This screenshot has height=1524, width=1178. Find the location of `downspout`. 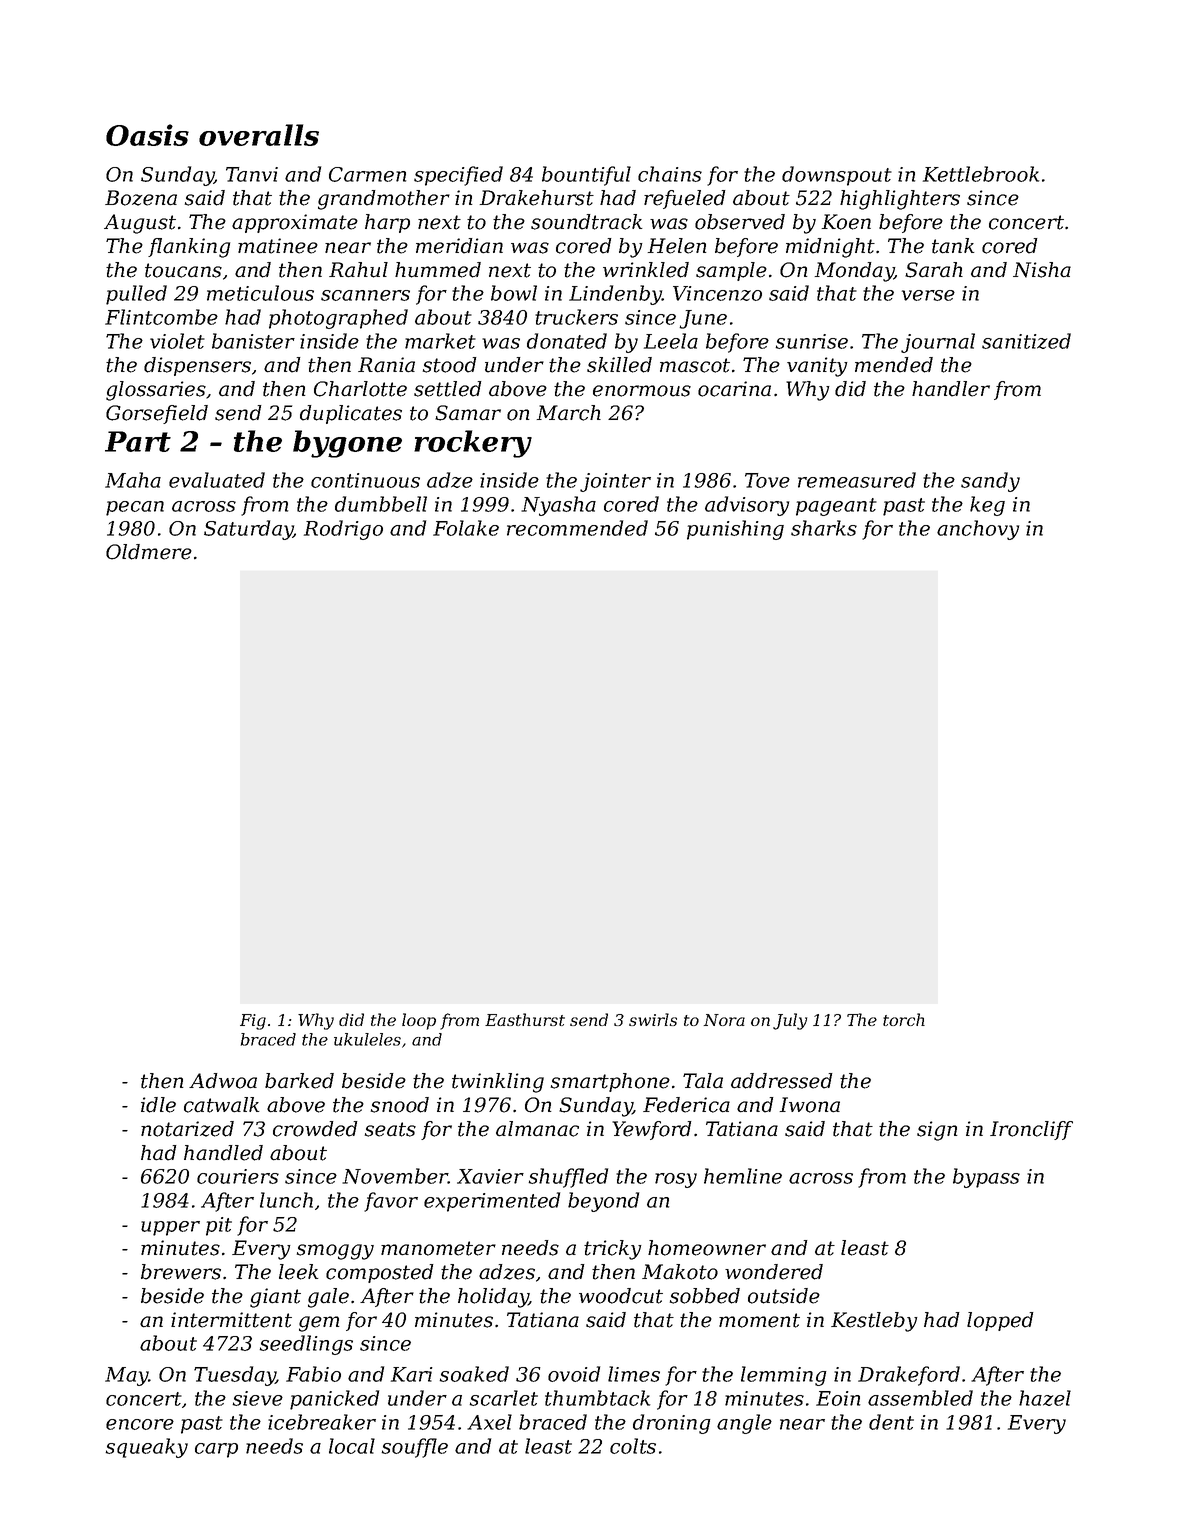

downspout is located at coordinates (837, 176).
